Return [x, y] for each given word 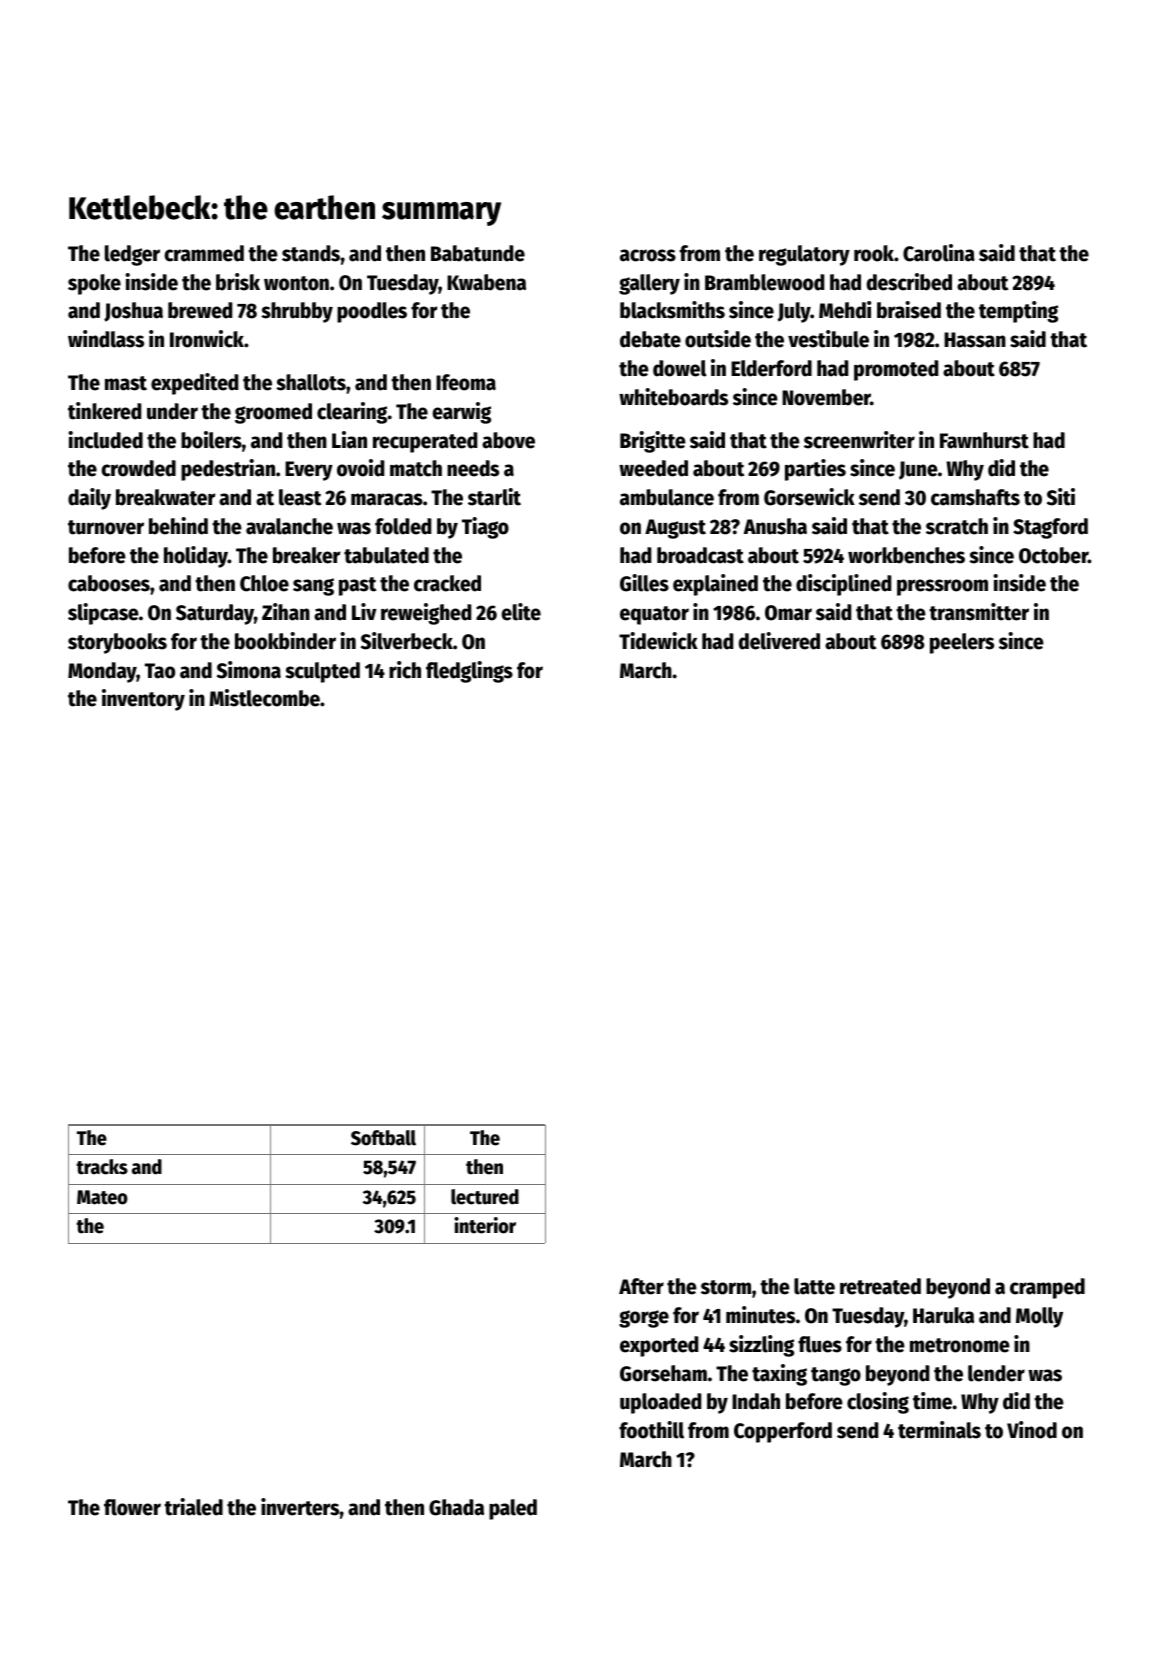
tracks [102, 1167]
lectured [485, 1197]
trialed [193, 1507]
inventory [143, 700]
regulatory [804, 255]
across [648, 255]
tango [836, 1376]
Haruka [943, 1315]
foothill [651, 1430]
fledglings [469, 672]
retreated [880, 1286]
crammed [204, 253]
